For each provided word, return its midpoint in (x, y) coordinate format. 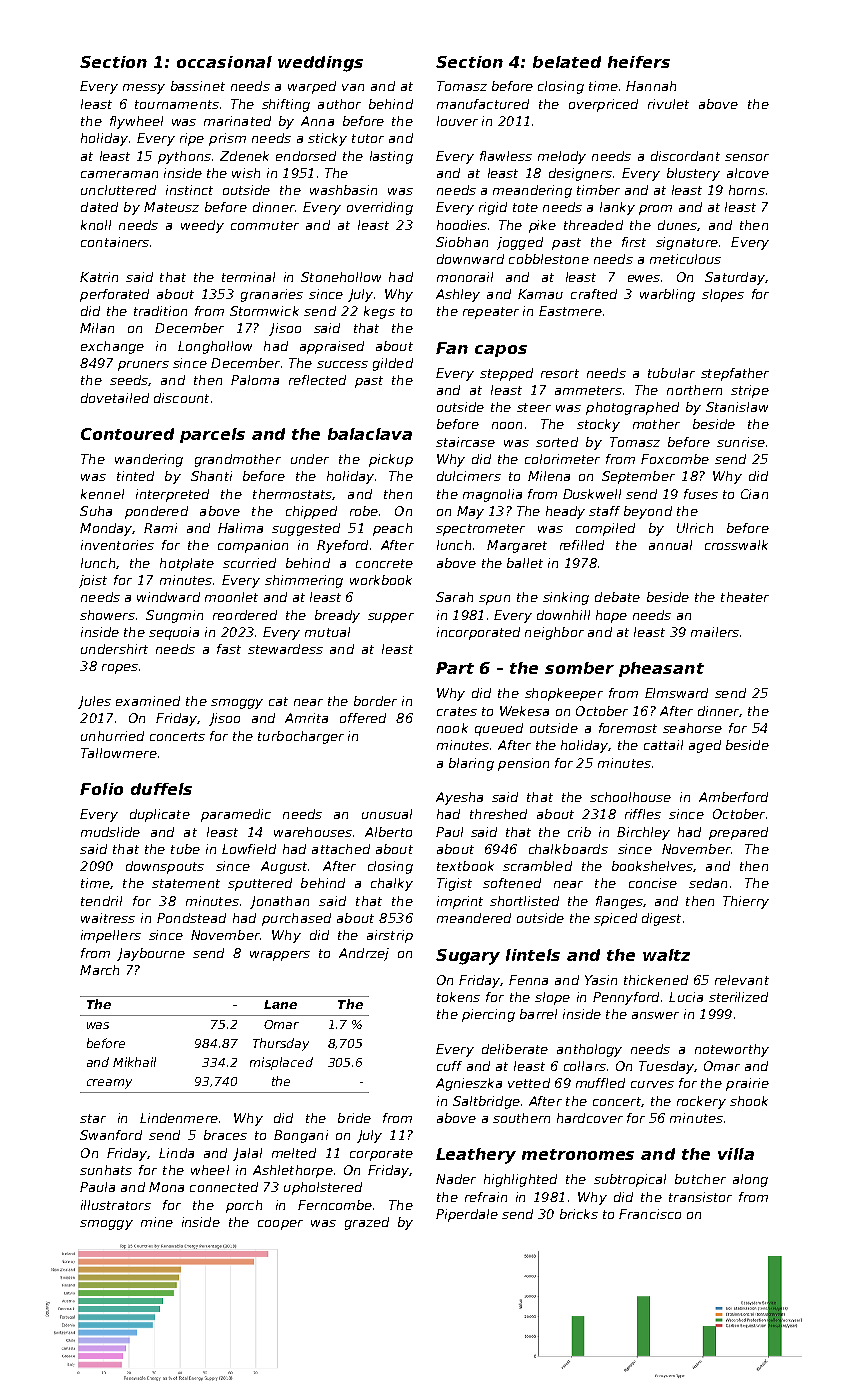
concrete (384, 563)
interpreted (172, 495)
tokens (458, 997)
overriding (380, 208)
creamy (109, 1084)
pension (523, 764)
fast (229, 649)
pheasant (661, 669)
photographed (632, 408)
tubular (671, 373)
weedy (202, 226)
